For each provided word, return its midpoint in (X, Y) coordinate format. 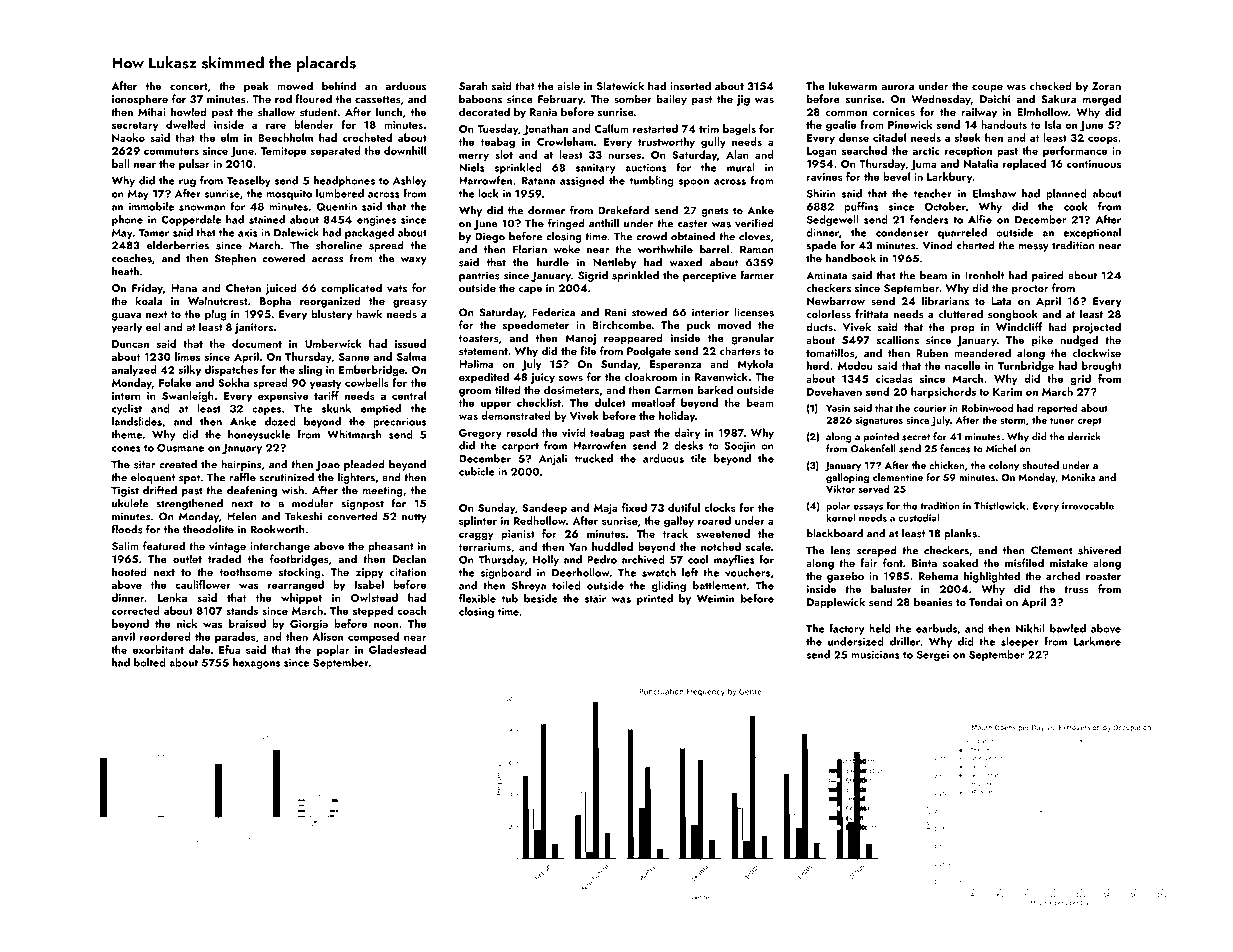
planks (960, 534)
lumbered (340, 193)
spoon (694, 183)
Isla (1053, 124)
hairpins (241, 465)
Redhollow (540, 520)
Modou (855, 365)
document (257, 343)
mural (741, 167)
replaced (1024, 164)
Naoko (128, 137)
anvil (123, 636)
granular (752, 339)
